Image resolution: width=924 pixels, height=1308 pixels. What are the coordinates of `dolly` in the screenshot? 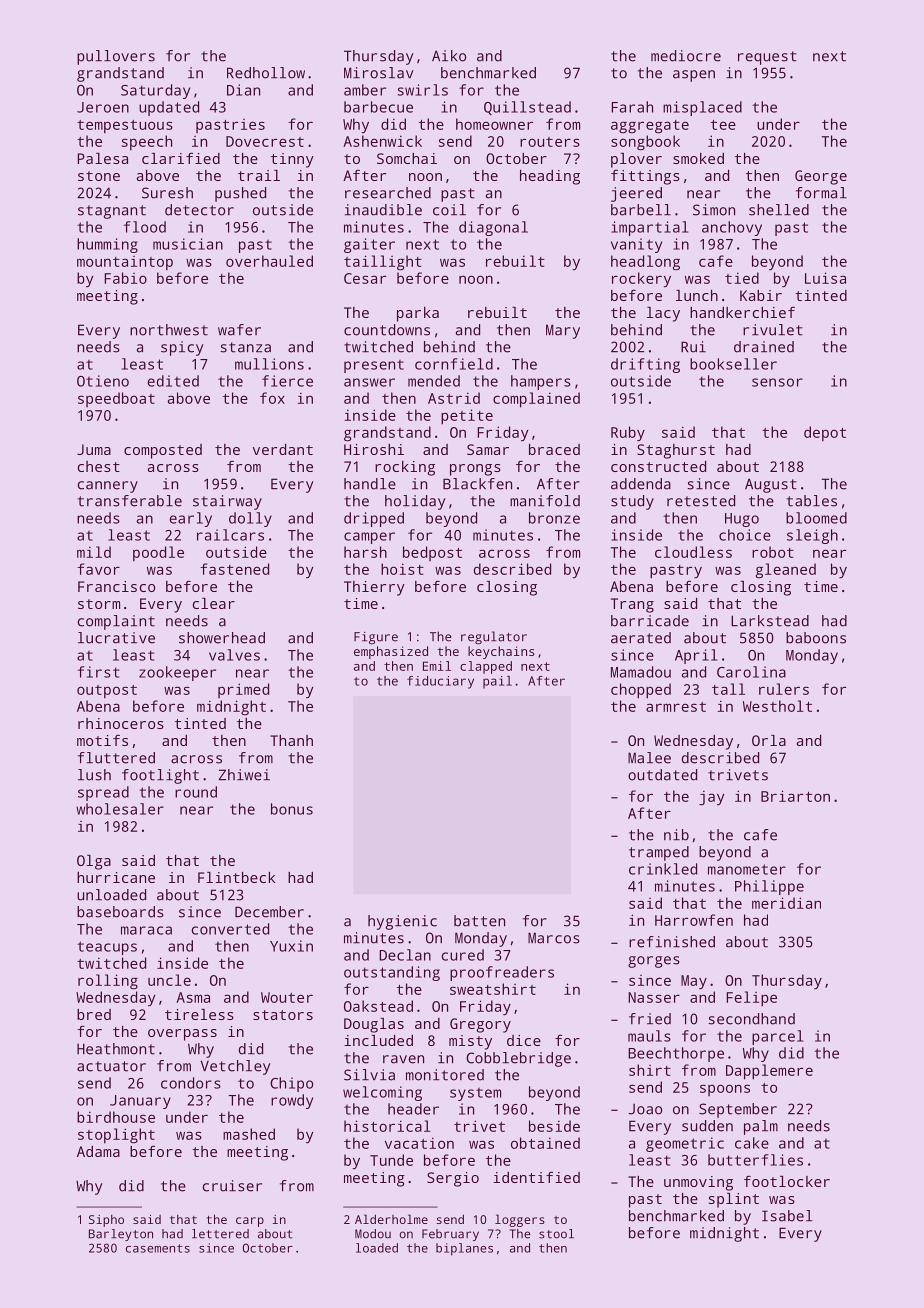 It's located at (250, 519).
